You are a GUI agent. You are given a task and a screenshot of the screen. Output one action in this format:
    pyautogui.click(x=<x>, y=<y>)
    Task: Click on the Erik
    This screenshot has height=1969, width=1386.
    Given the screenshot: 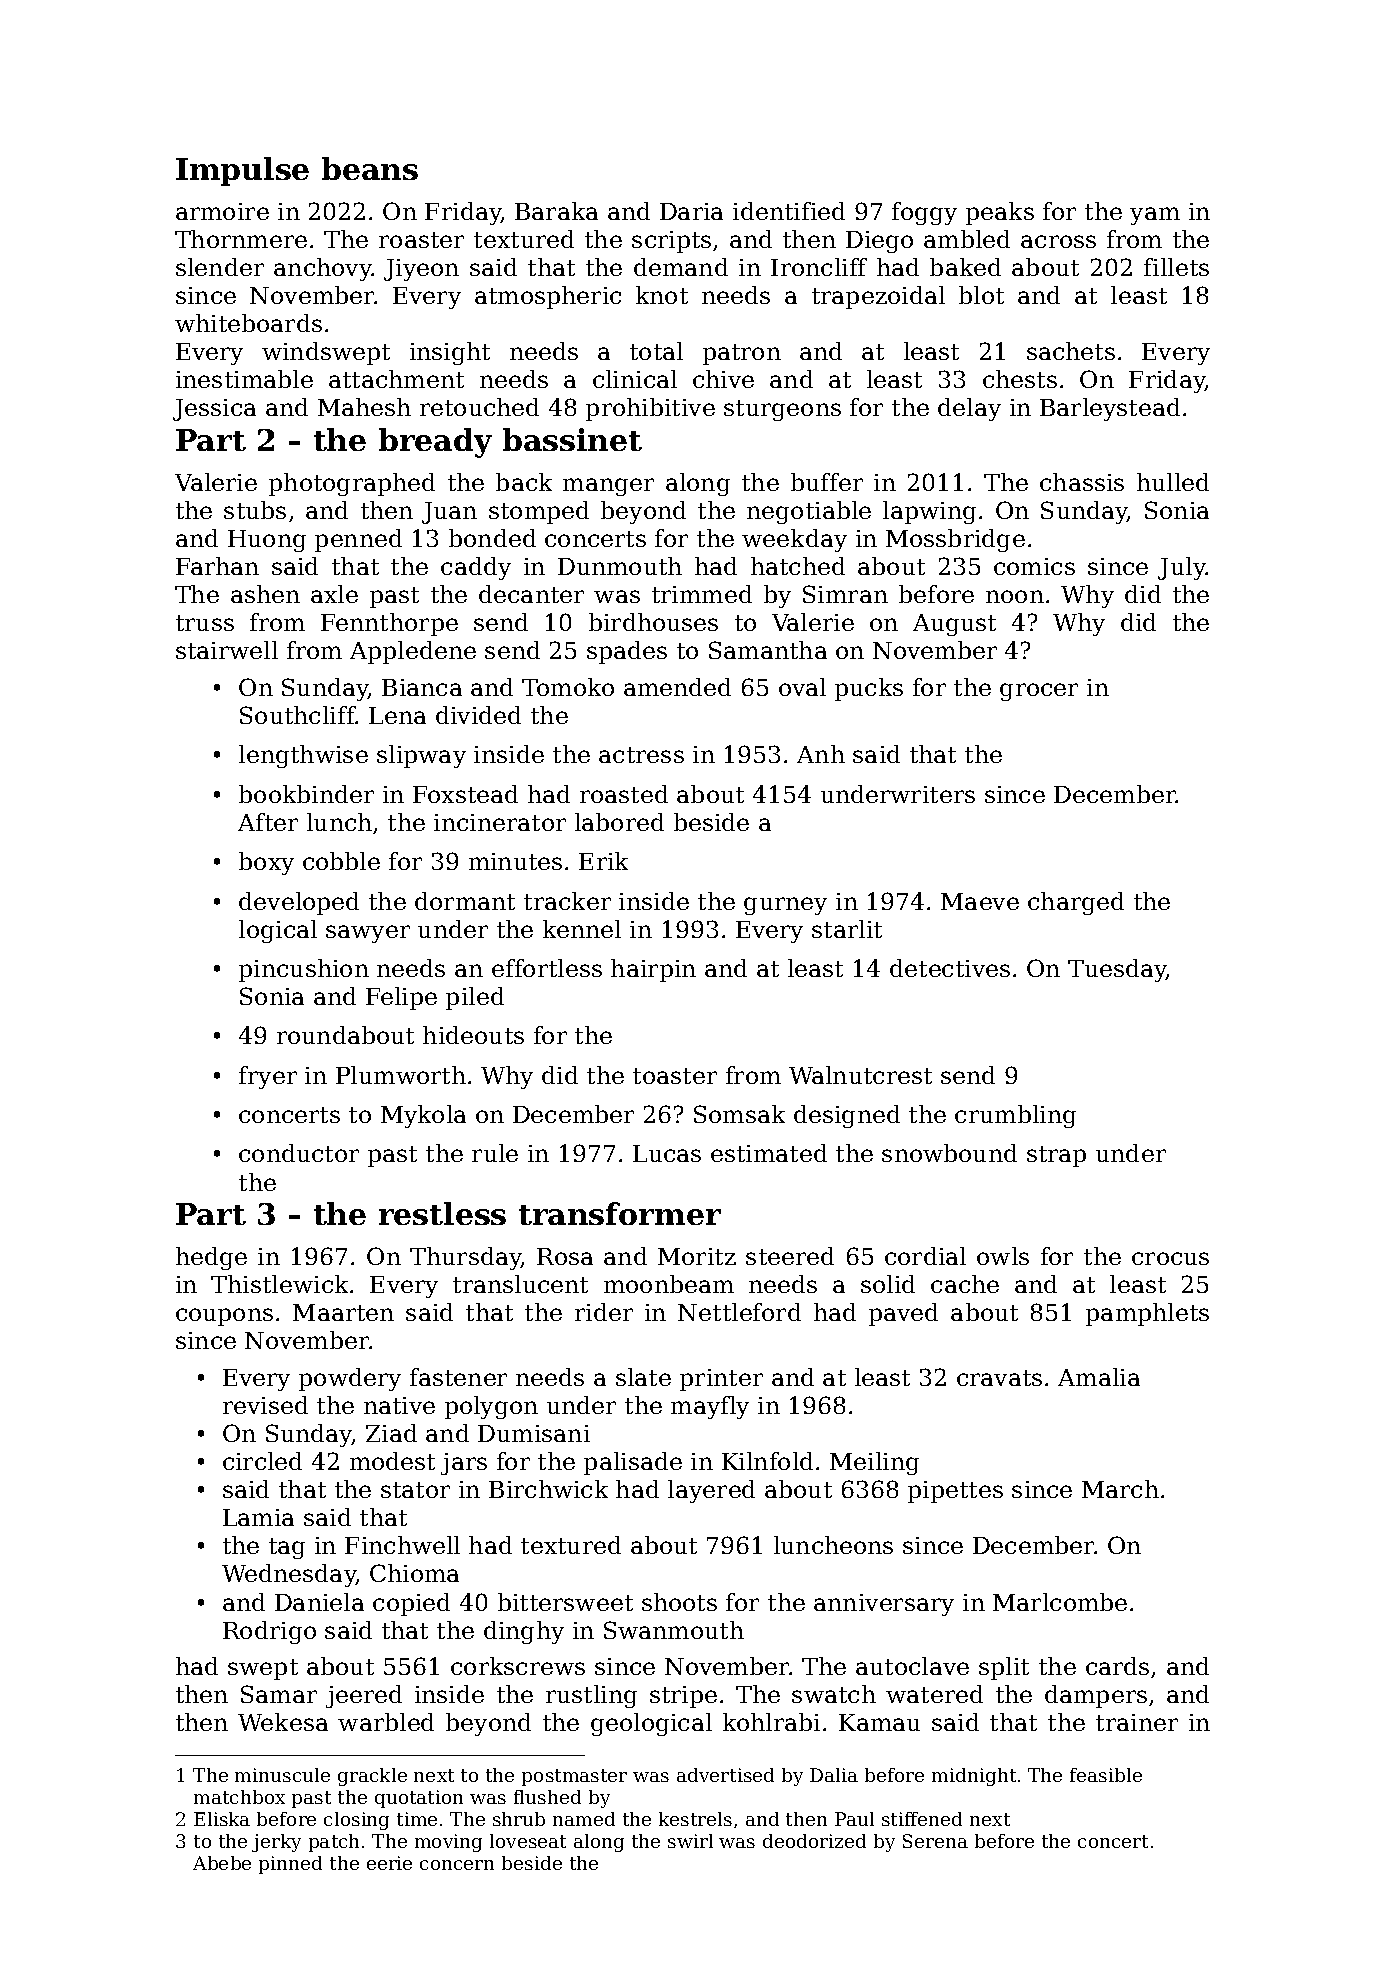 What is the action you would take?
    pyautogui.click(x=603, y=861)
